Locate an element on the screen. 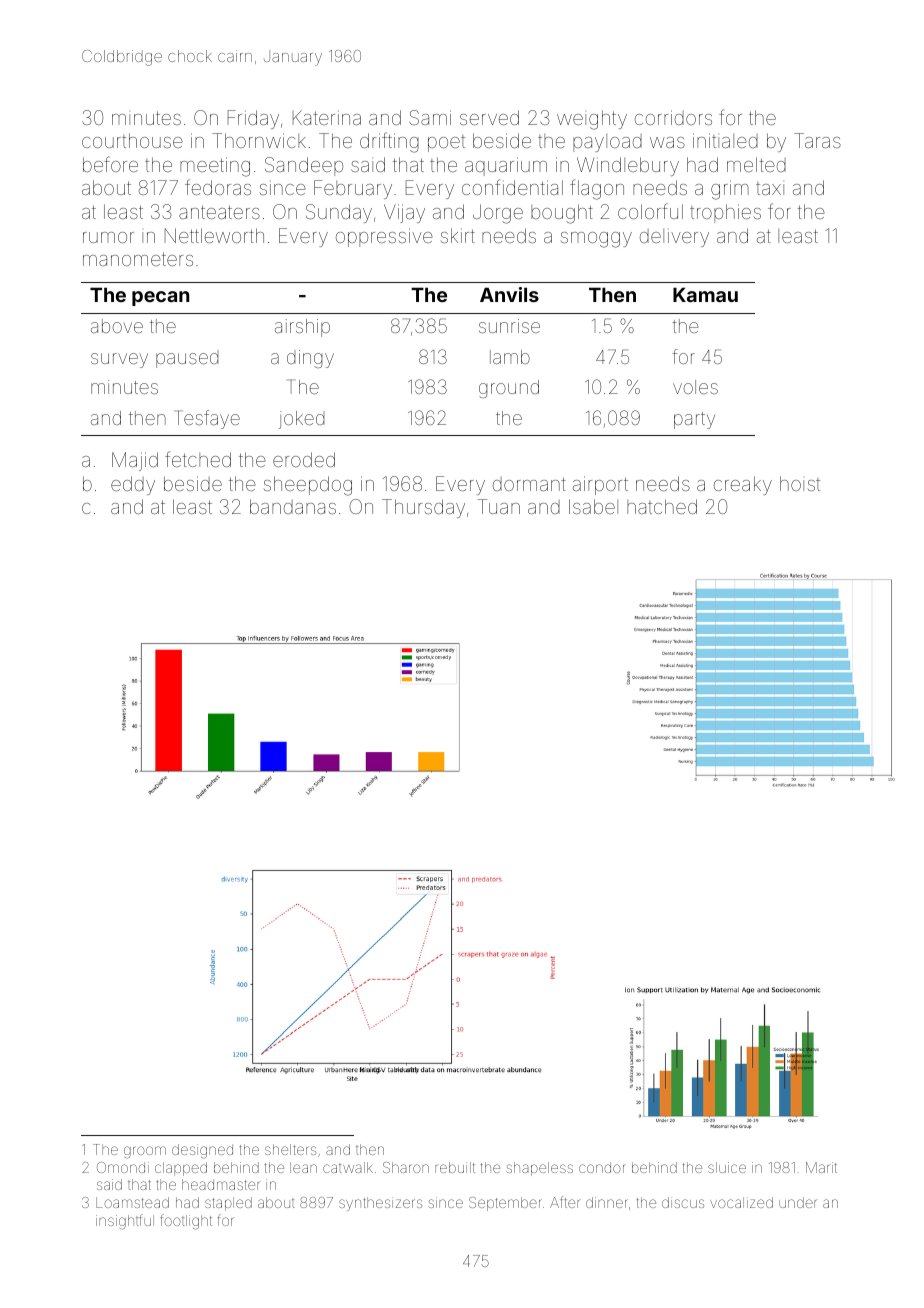 This screenshot has height=1308, width=924. bandanas is located at coordinates (293, 506).
